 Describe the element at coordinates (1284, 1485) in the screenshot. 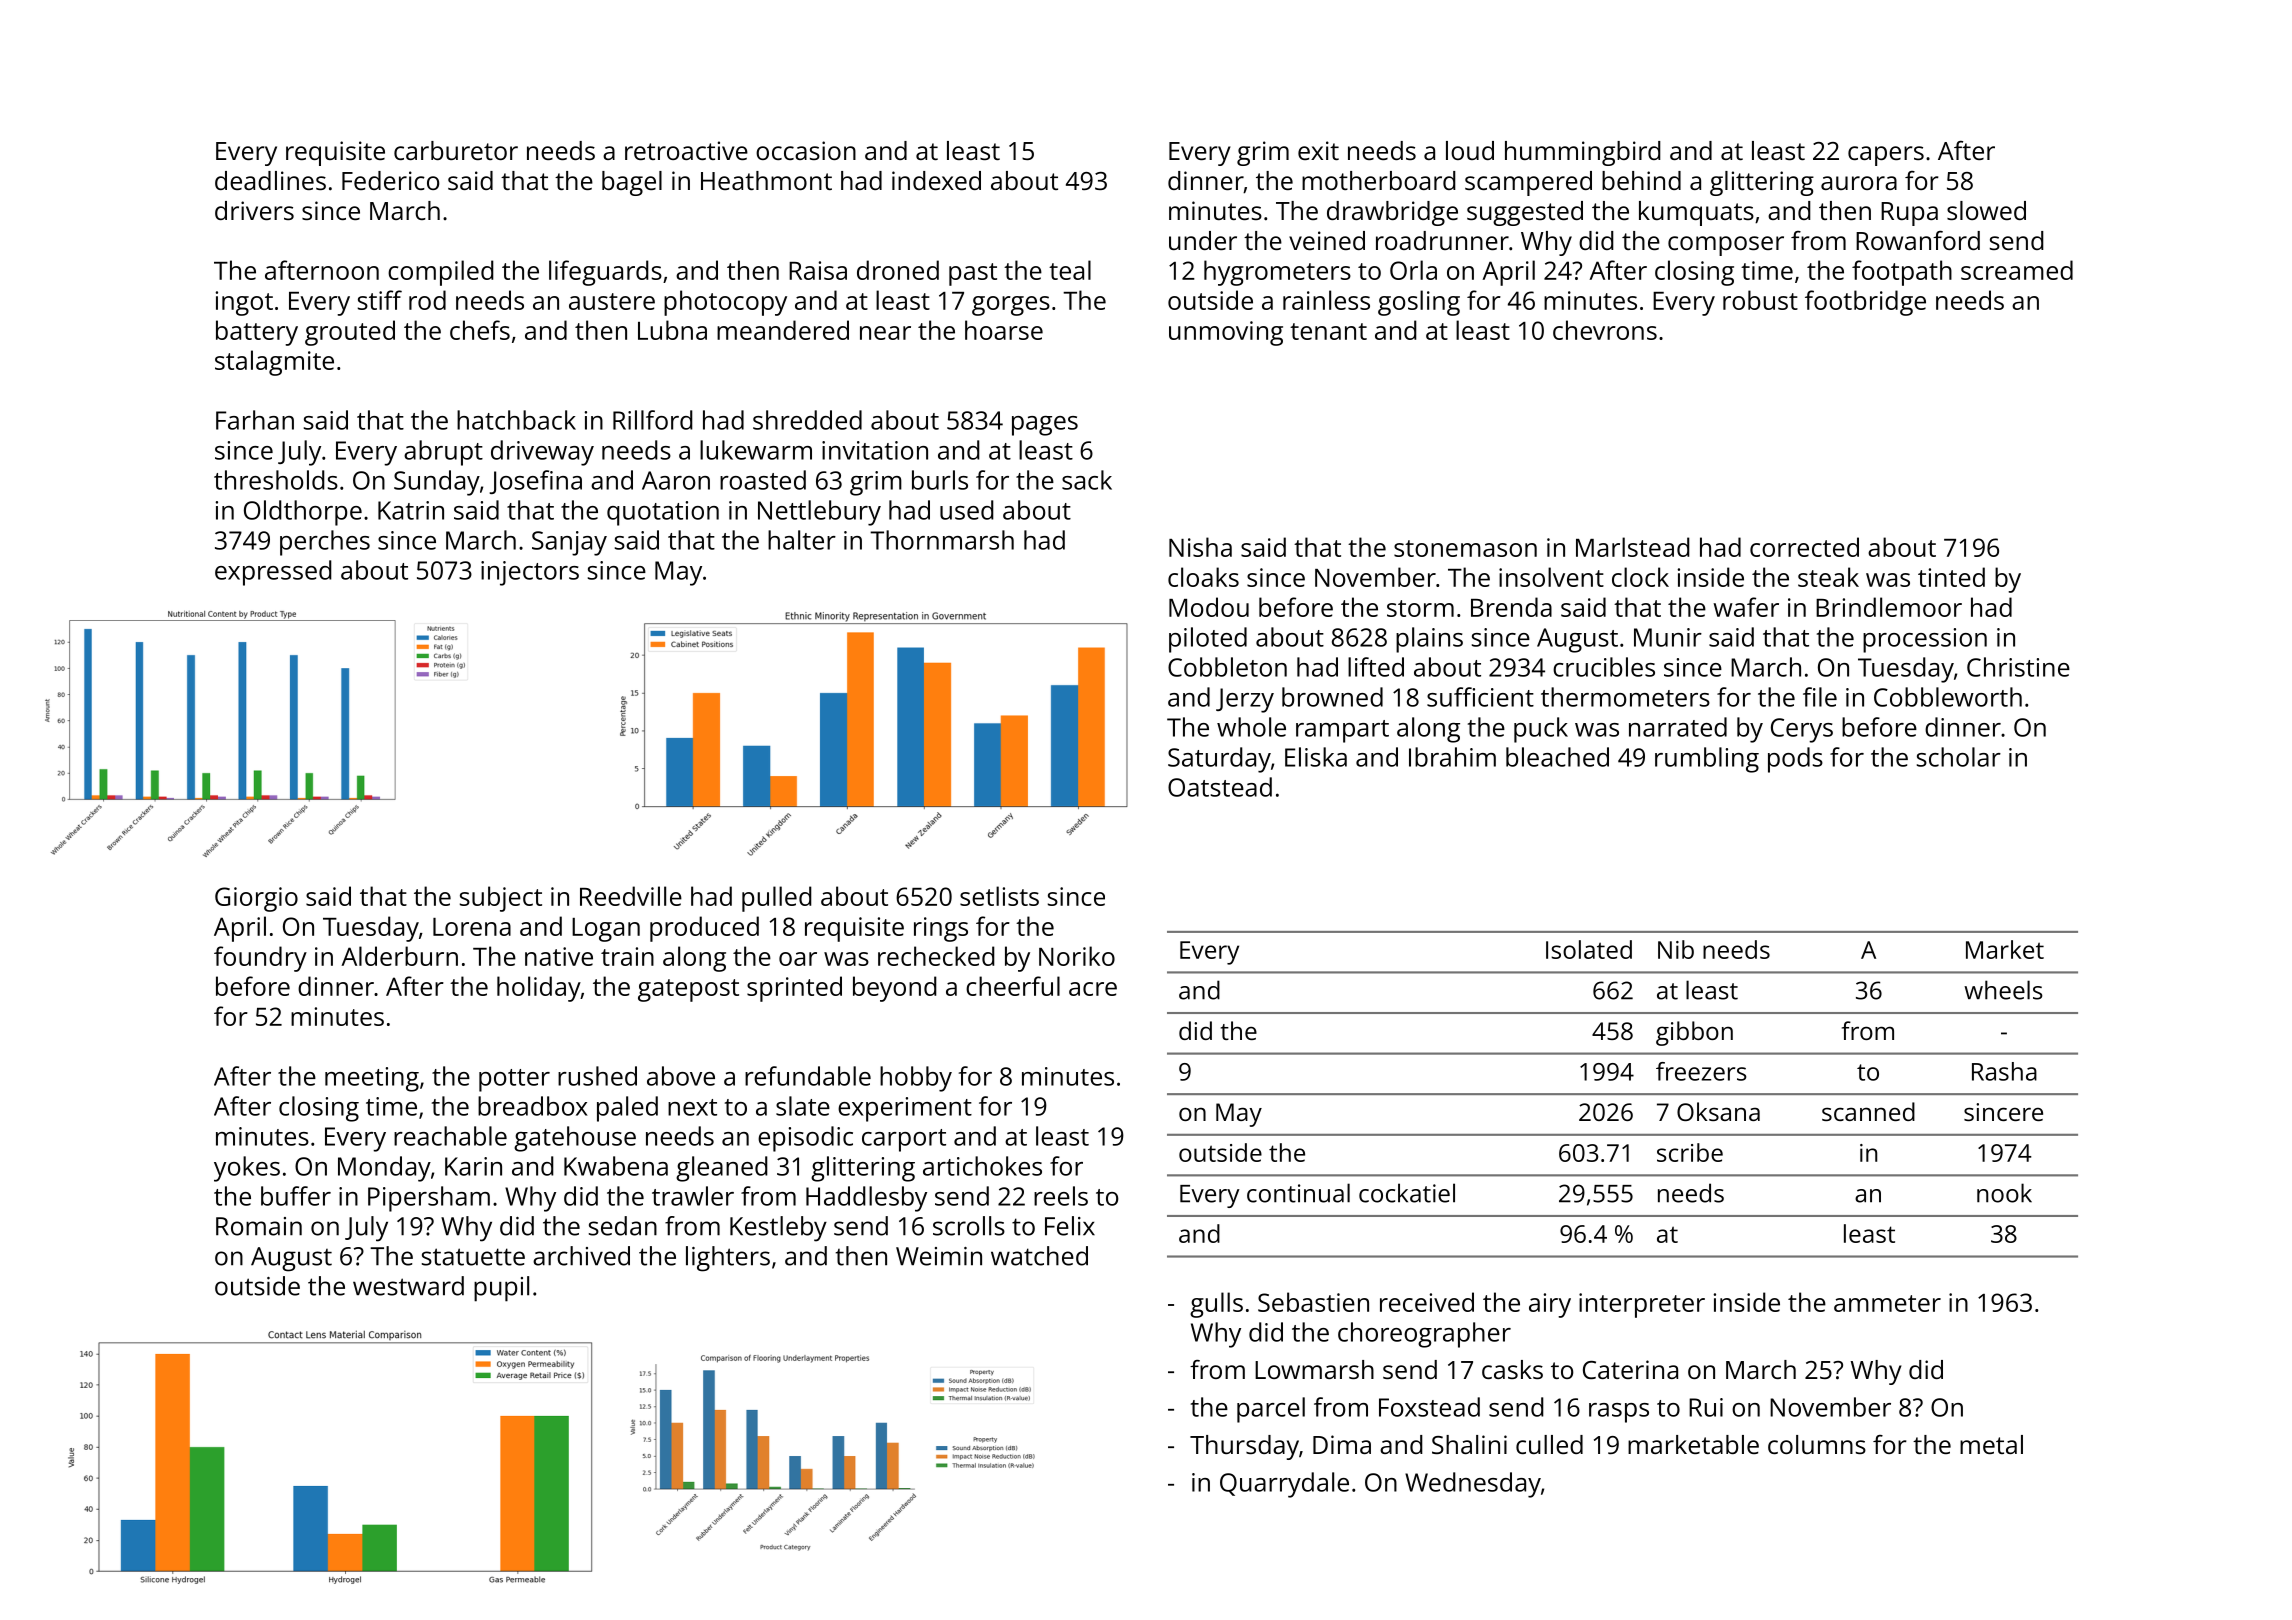

I see `Quarrydale` at that location.
